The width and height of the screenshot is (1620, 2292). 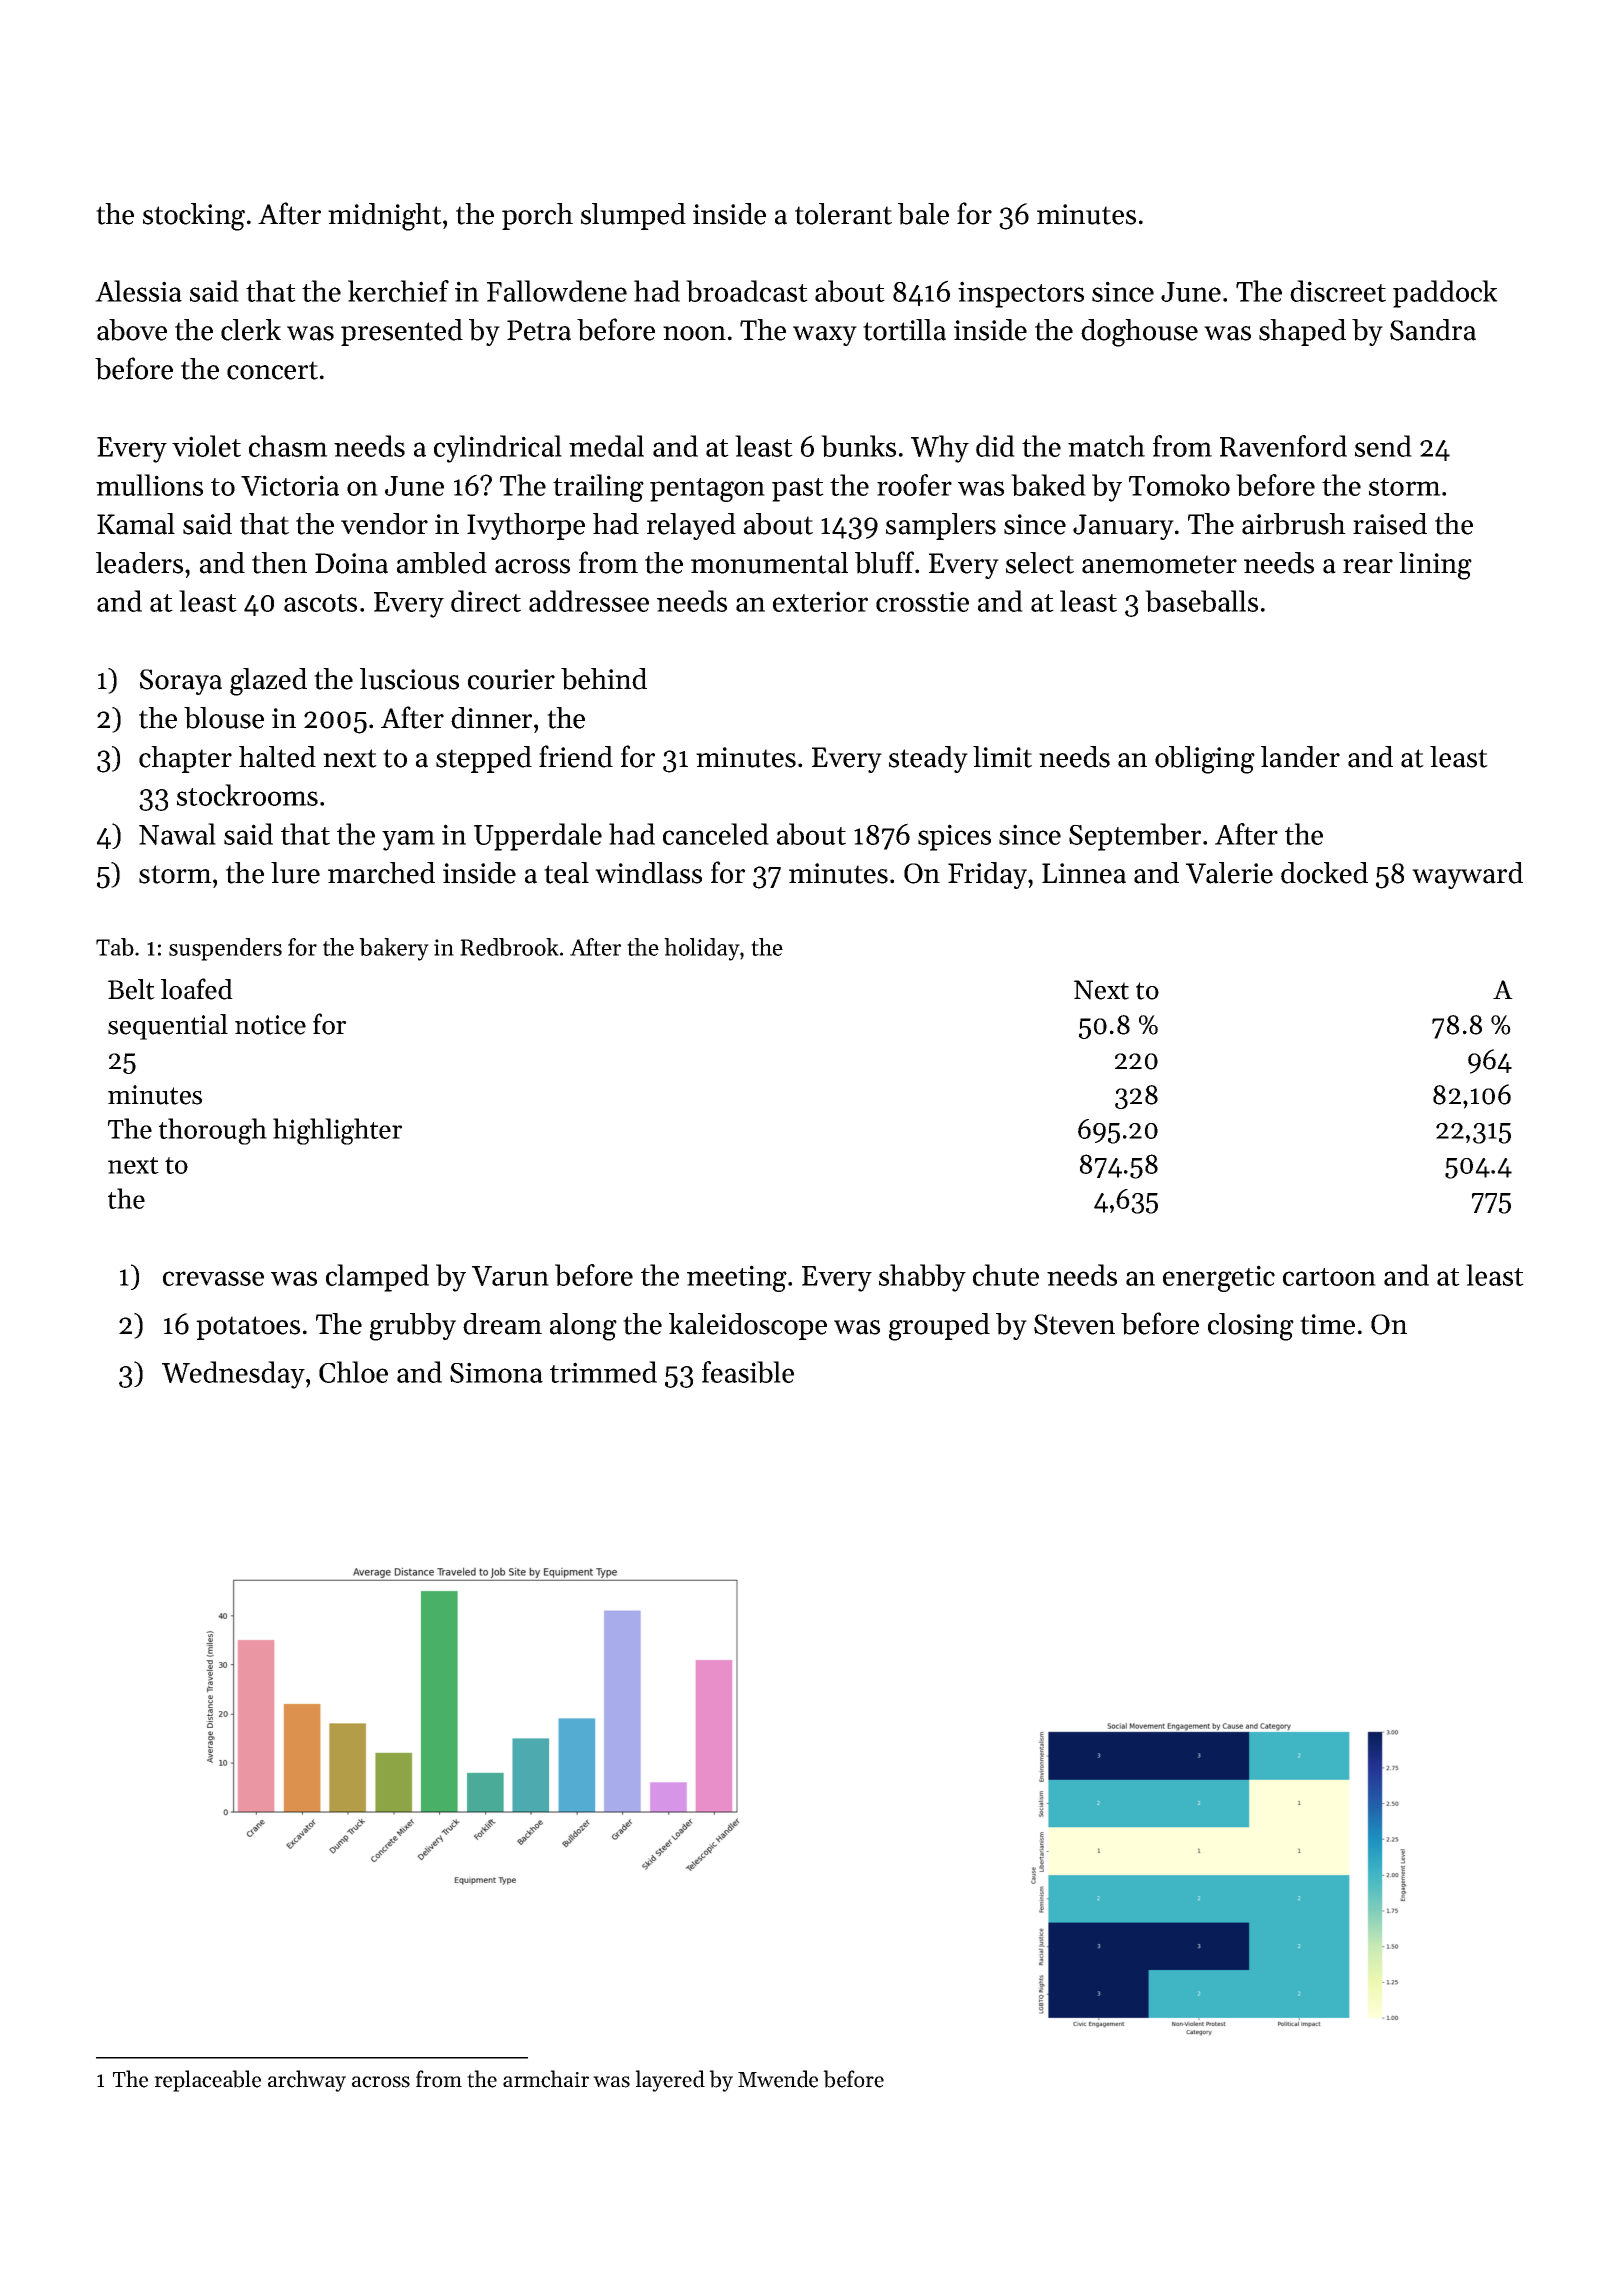 I want to click on archway, so click(x=307, y=2081).
